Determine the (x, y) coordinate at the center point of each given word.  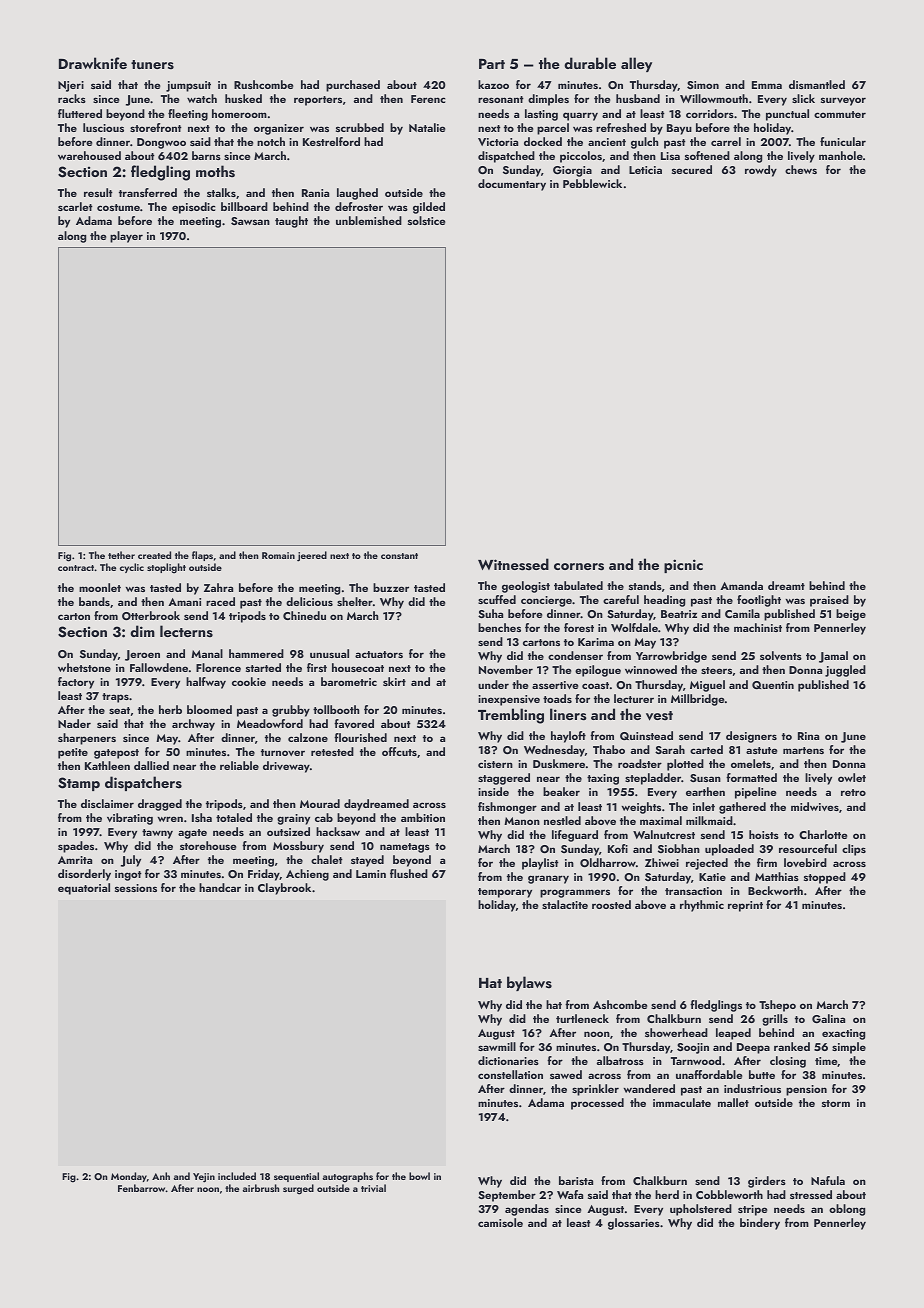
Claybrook (284, 889)
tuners (152, 64)
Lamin (371, 874)
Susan (705, 778)
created (154, 555)
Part (492, 64)
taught (291, 222)
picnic (683, 566)
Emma (767, 85)
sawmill (497, 1046)
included (237, 1176)
